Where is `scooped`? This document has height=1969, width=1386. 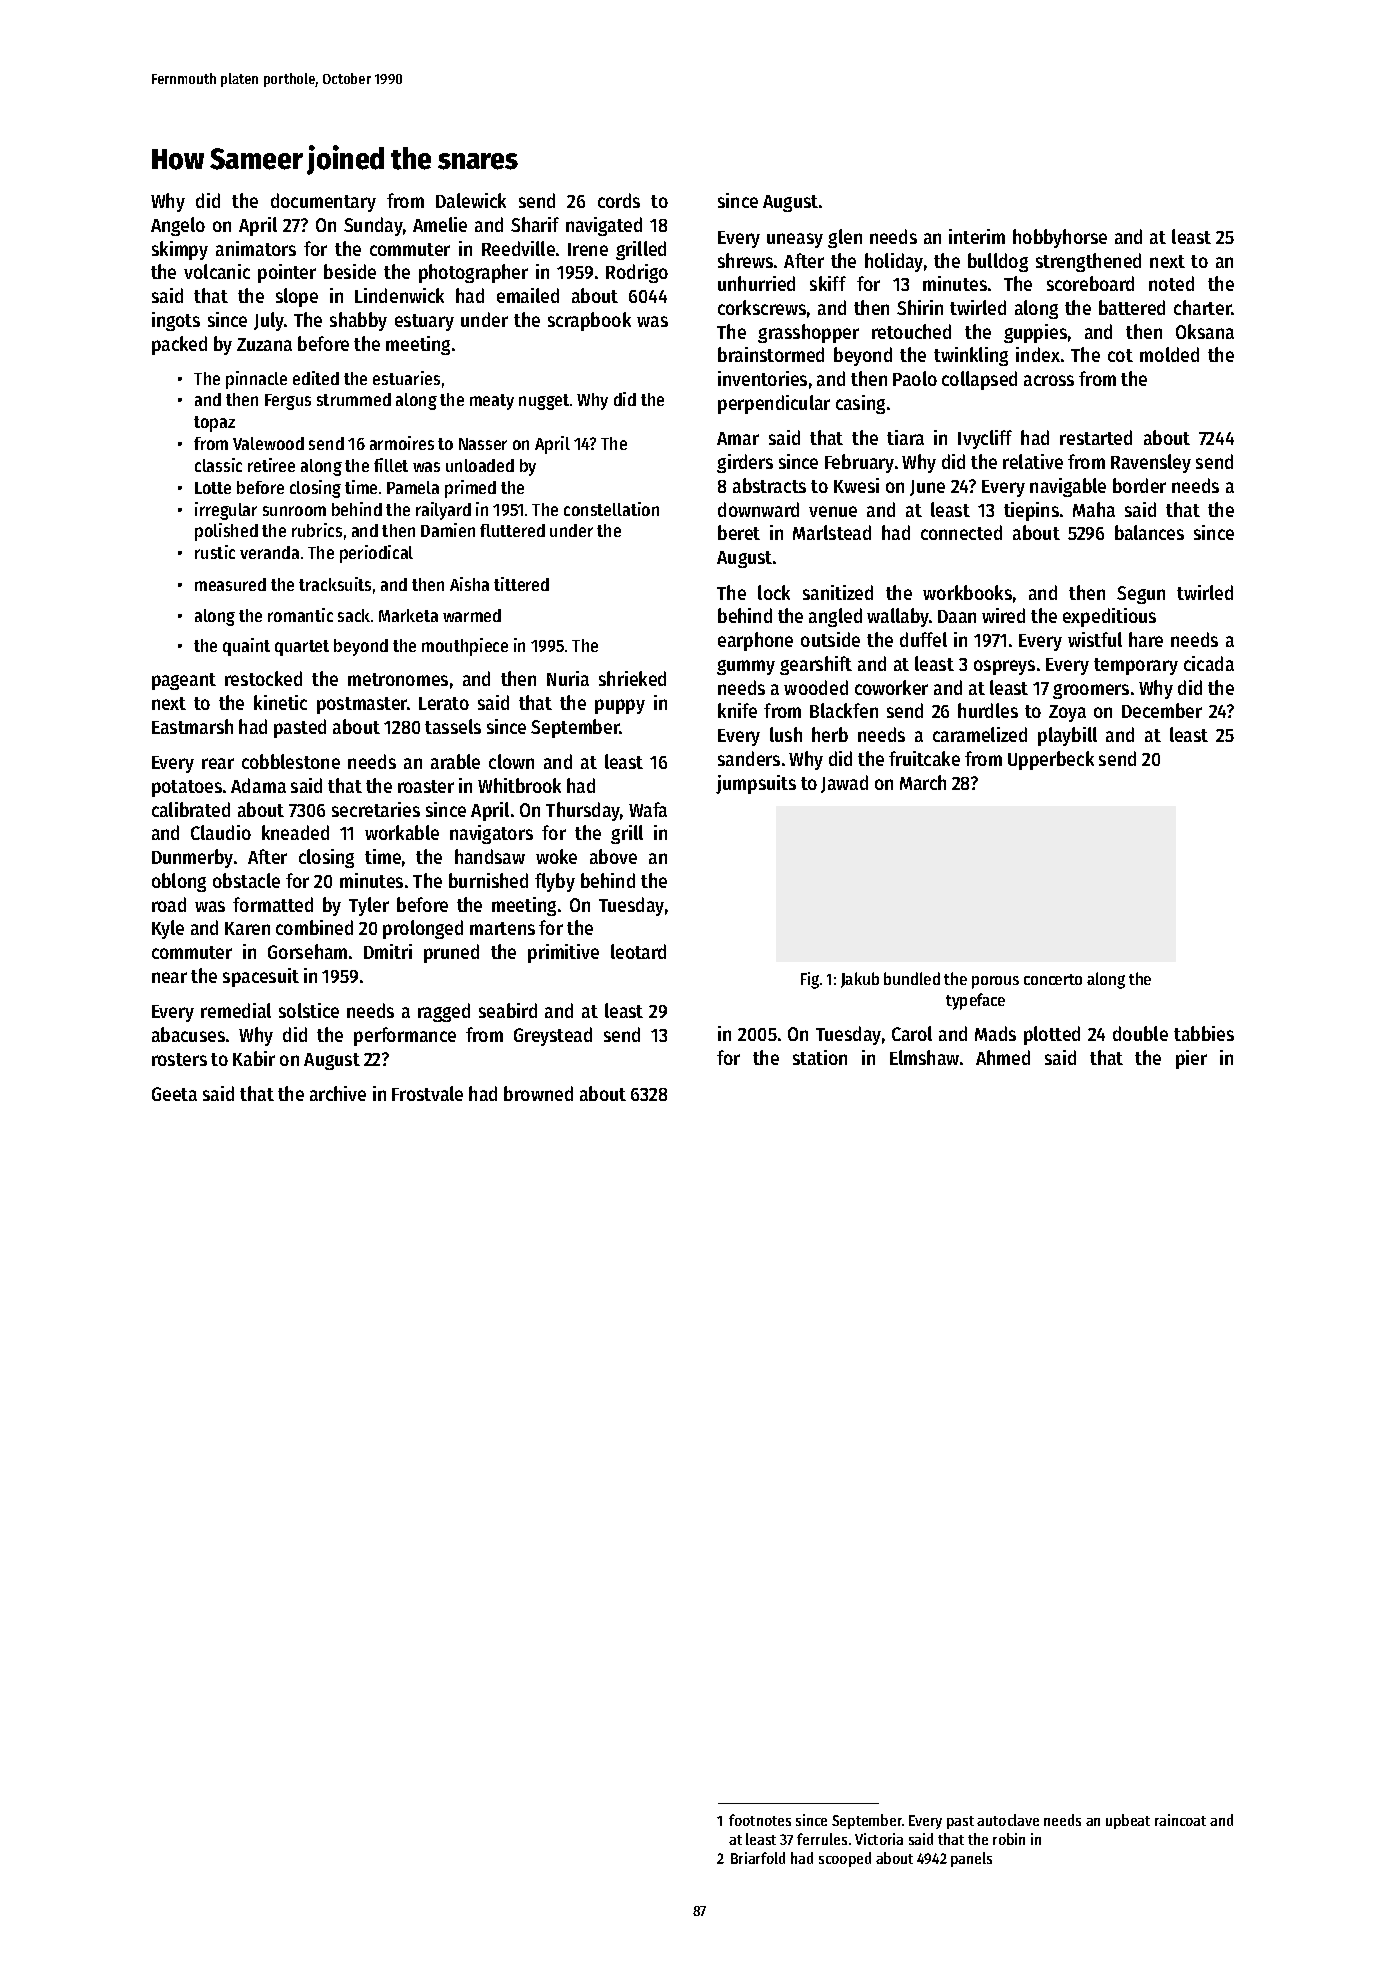
scooped is located at coordinates (845, 1859).
